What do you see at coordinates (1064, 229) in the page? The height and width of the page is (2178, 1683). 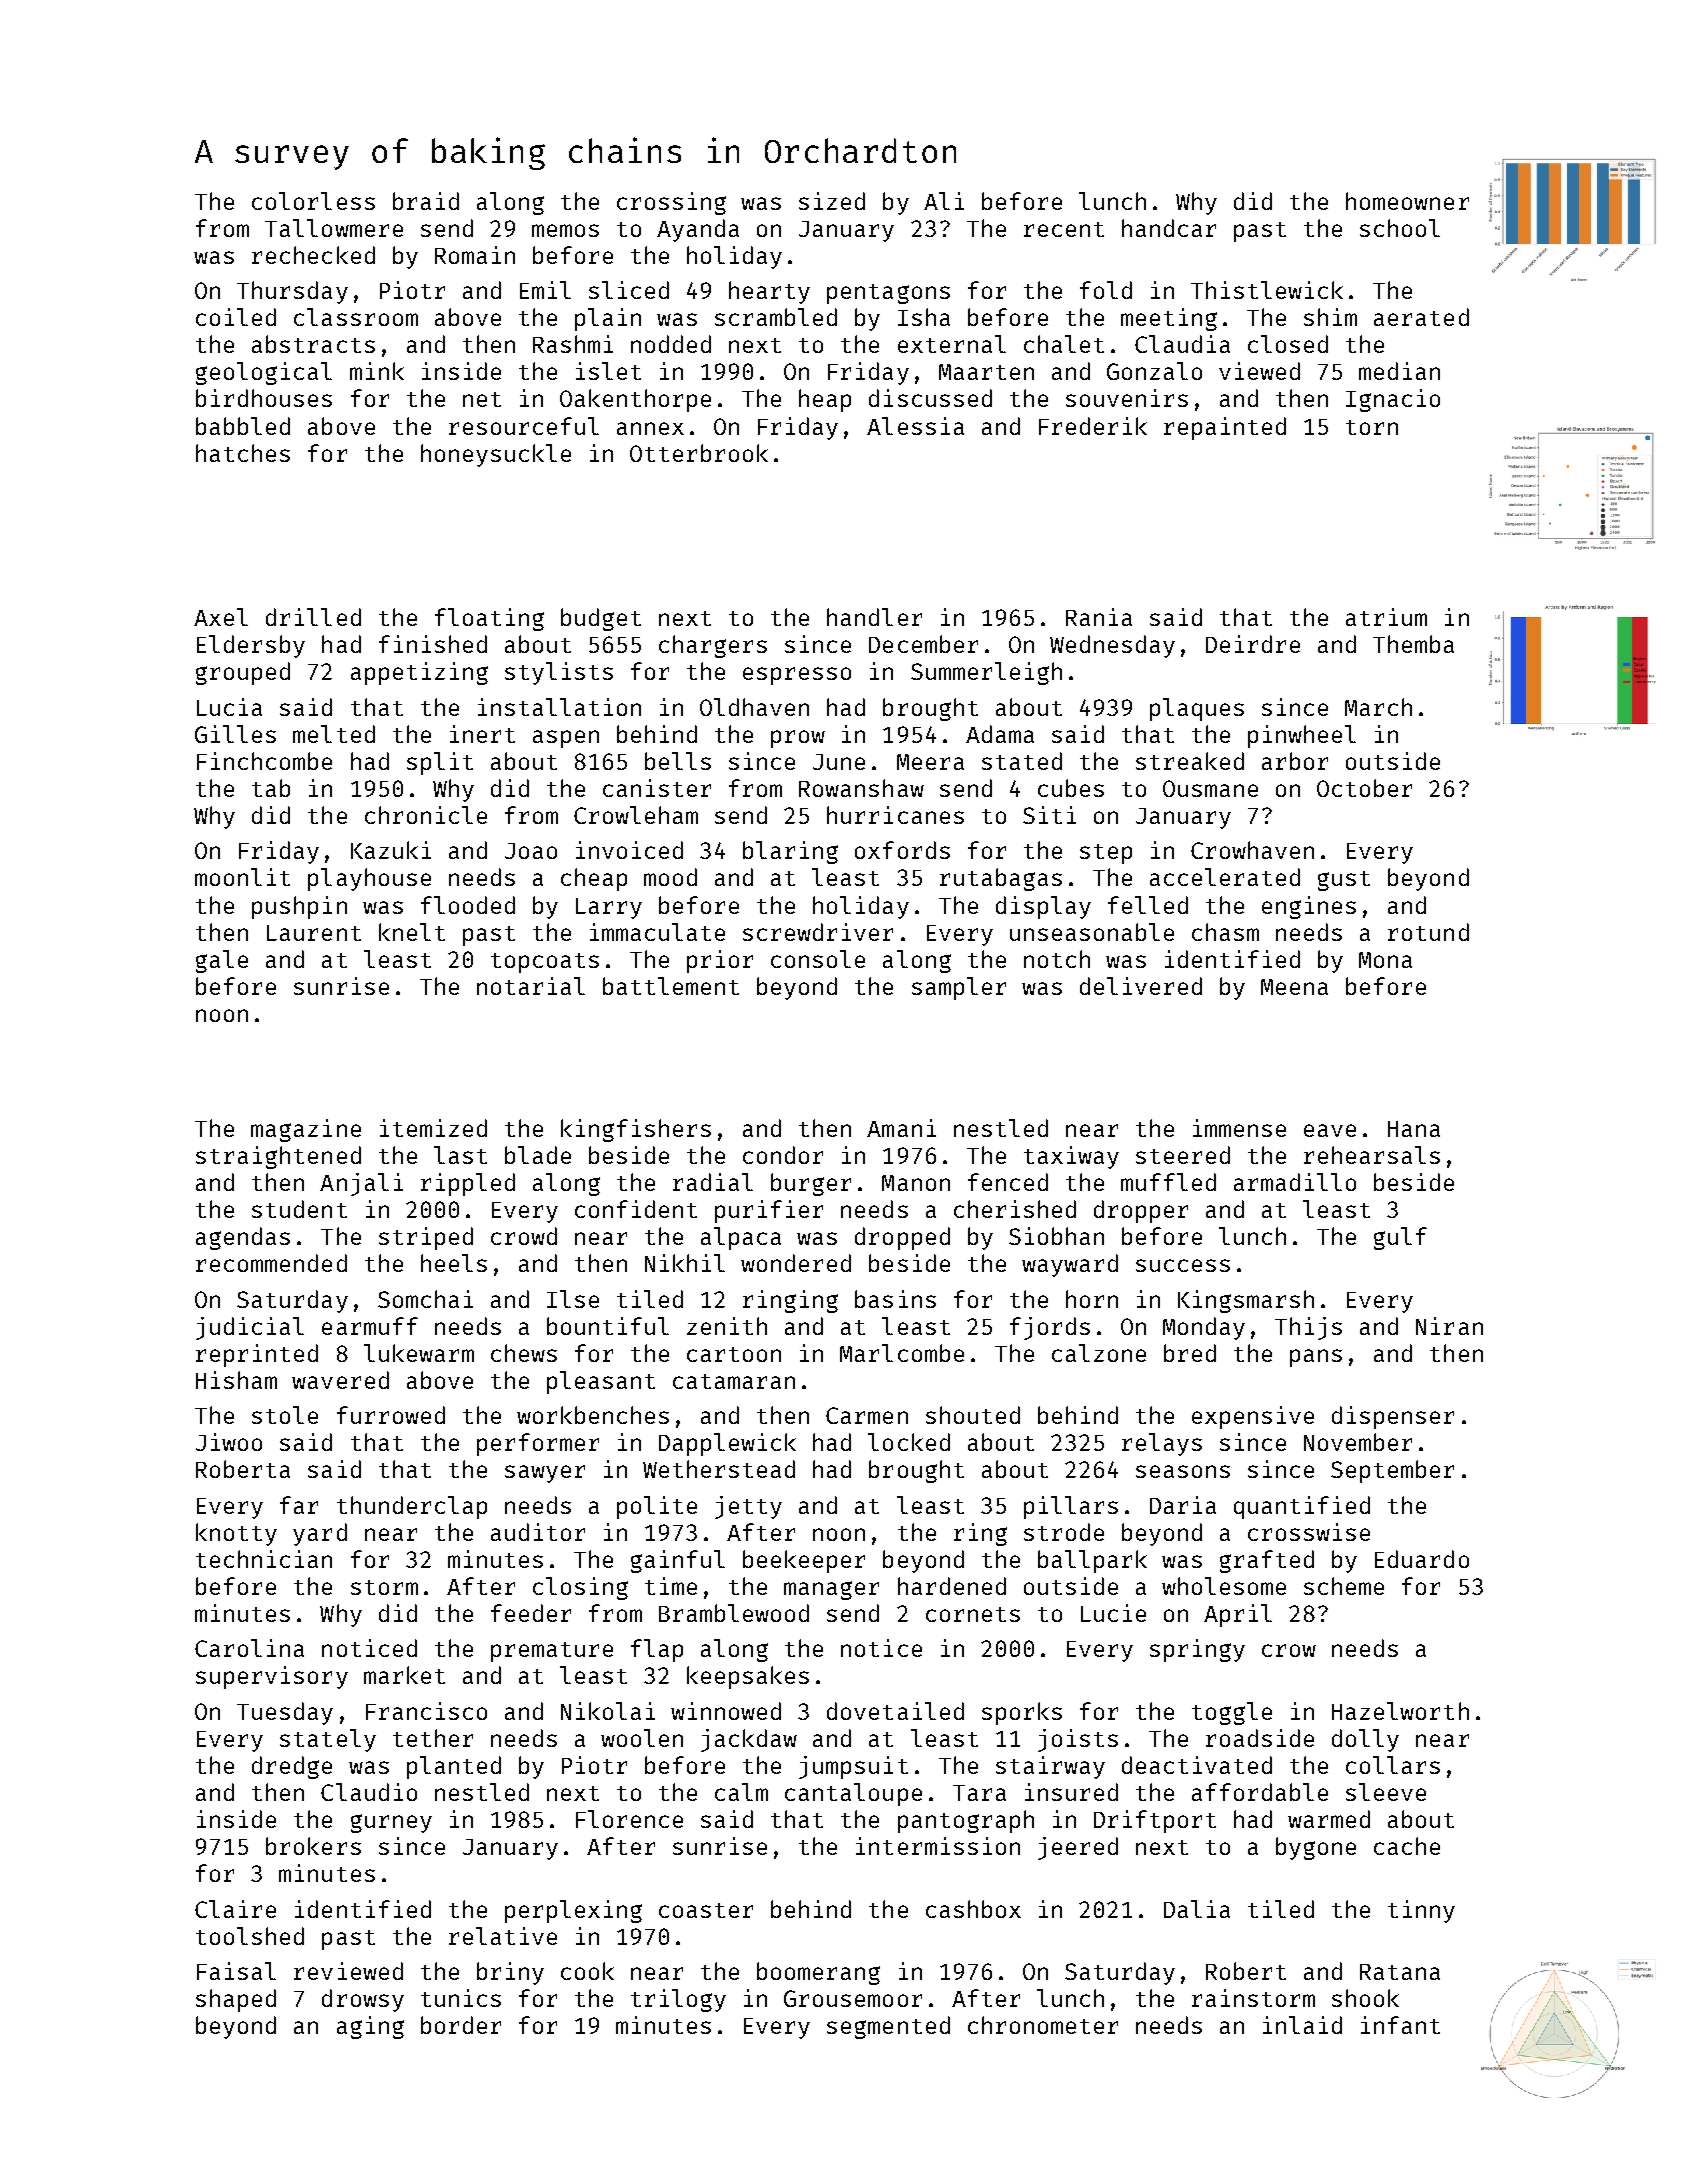 I see `recent` at bounding box center [1064, 229].
